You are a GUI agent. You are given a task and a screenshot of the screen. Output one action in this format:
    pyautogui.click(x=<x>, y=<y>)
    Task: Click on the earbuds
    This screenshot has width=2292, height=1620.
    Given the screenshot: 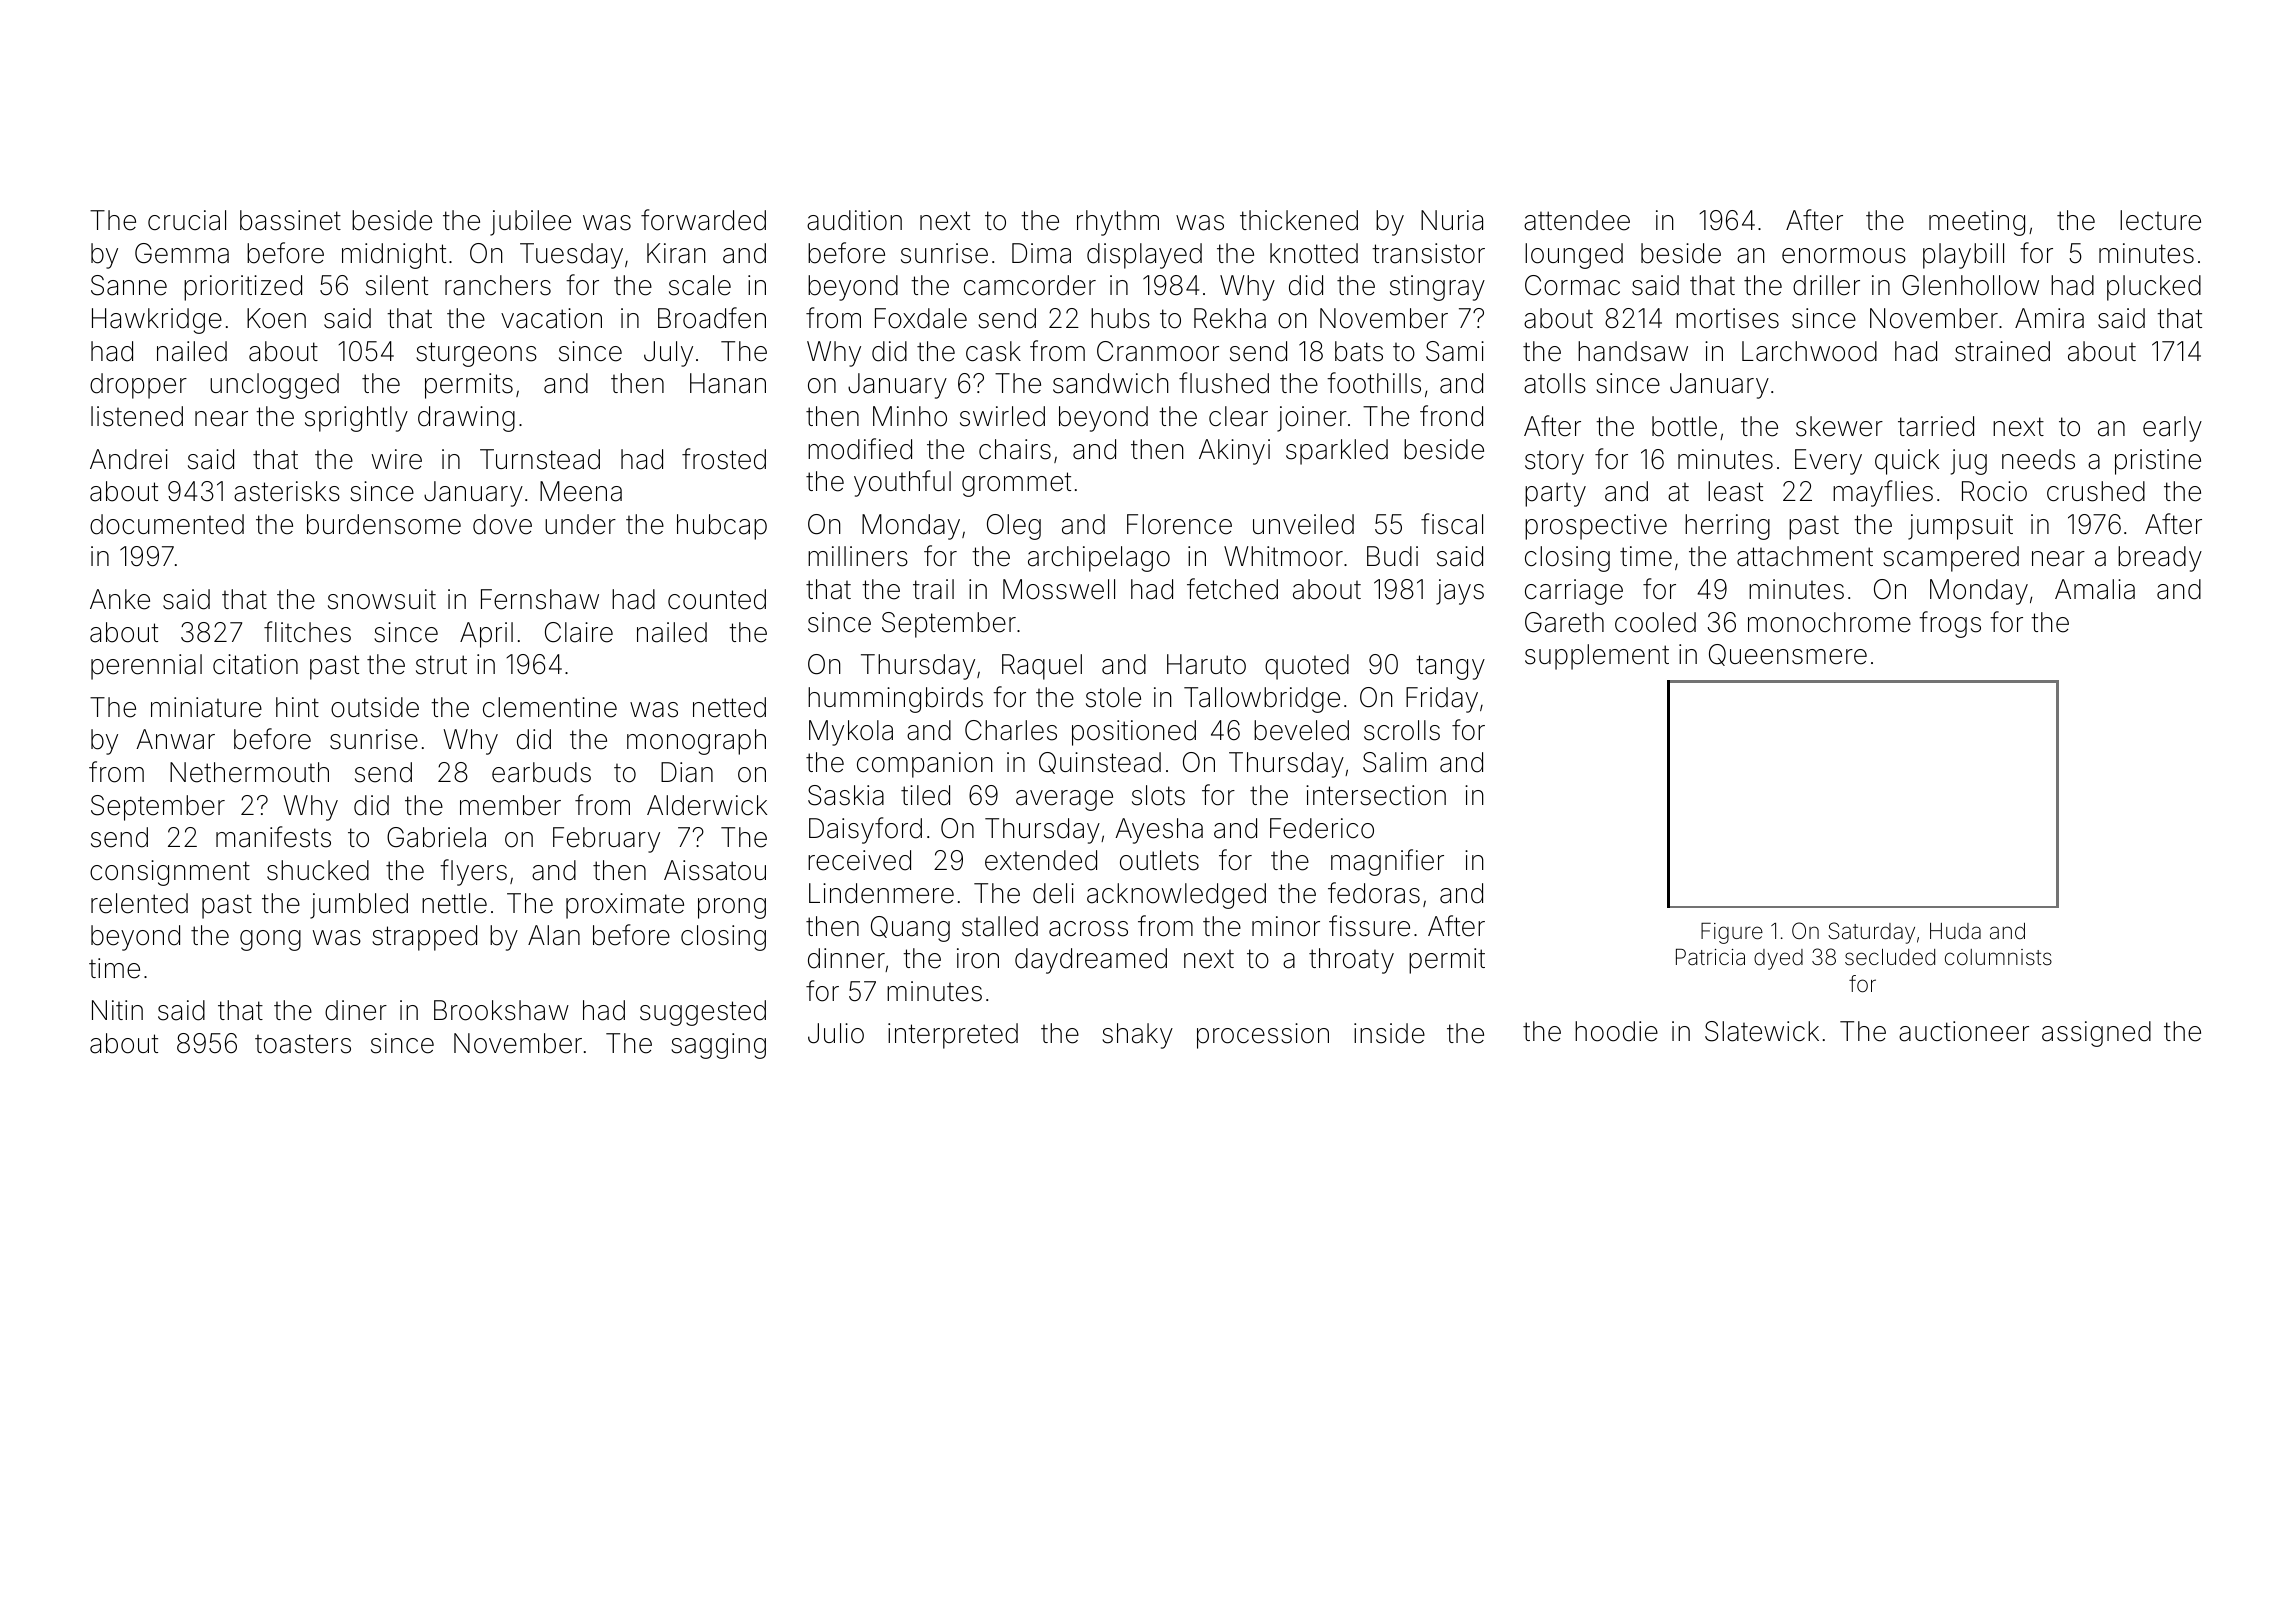 What is the action you would take?
    pyautogui.click(x=541, y=772)
